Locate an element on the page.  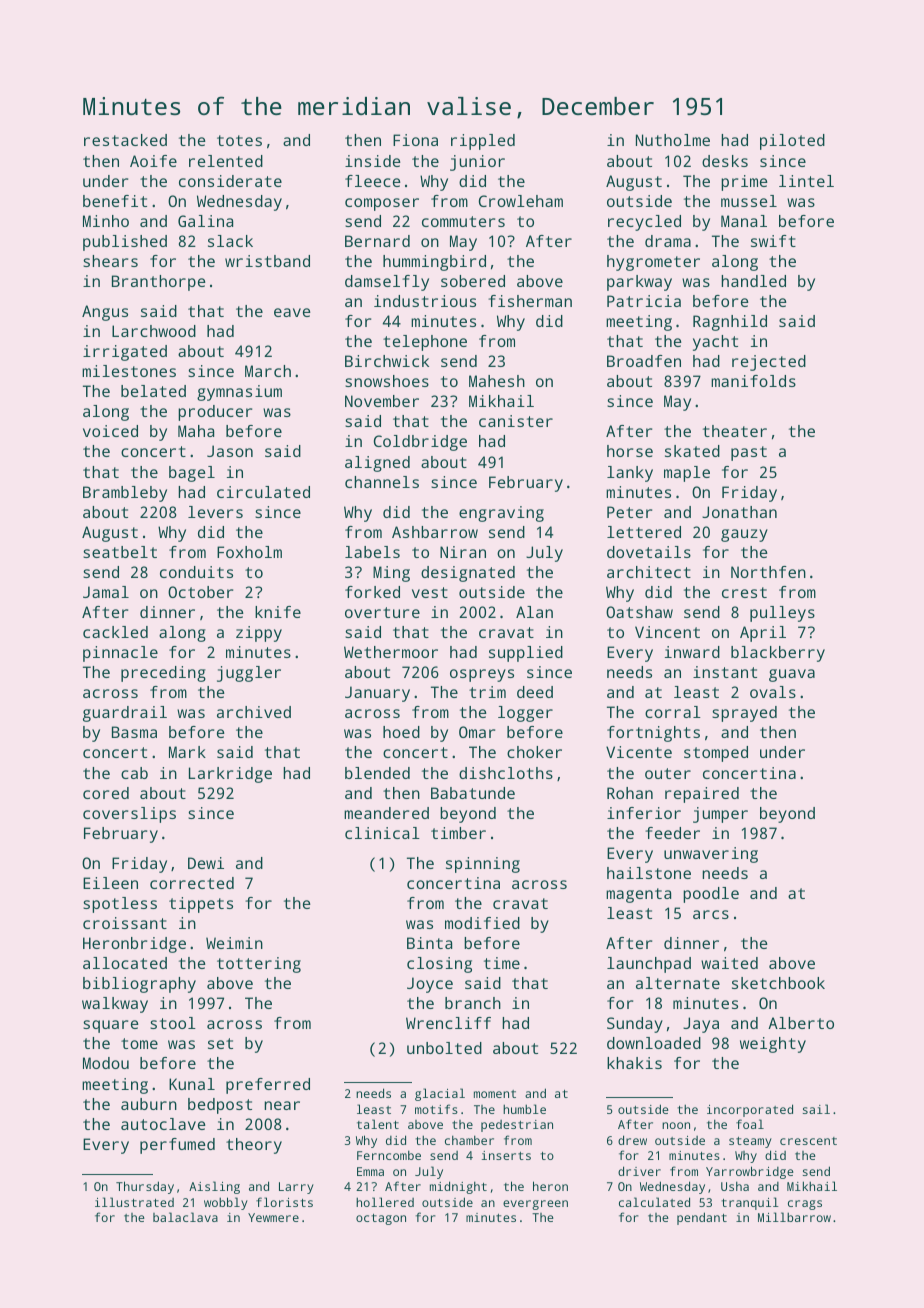
juggler is located at coordinates (249, 674).
